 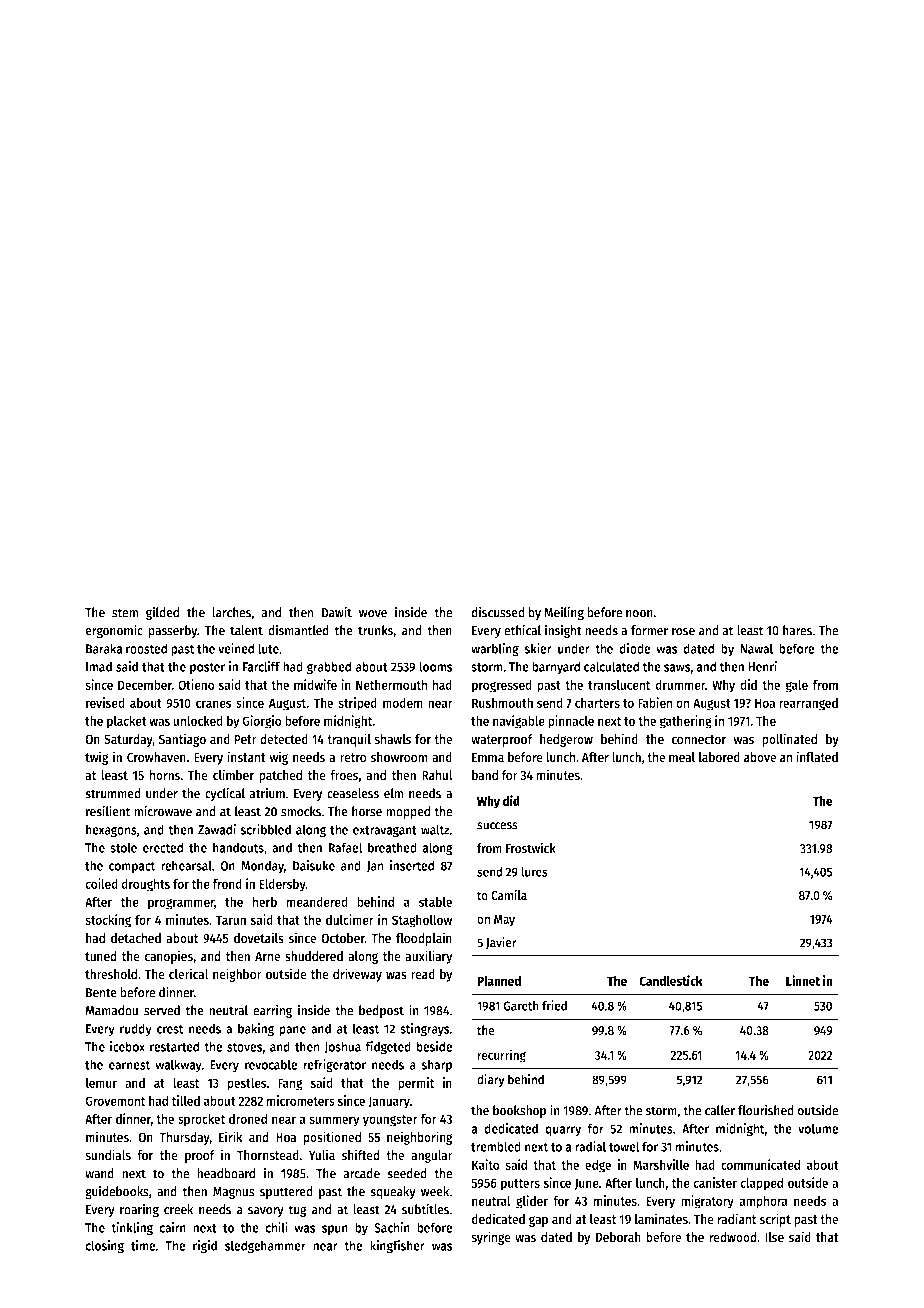 What do you see at coordinates (504, 920) in the image?
I see `May` at bounding box center [504, 920].
